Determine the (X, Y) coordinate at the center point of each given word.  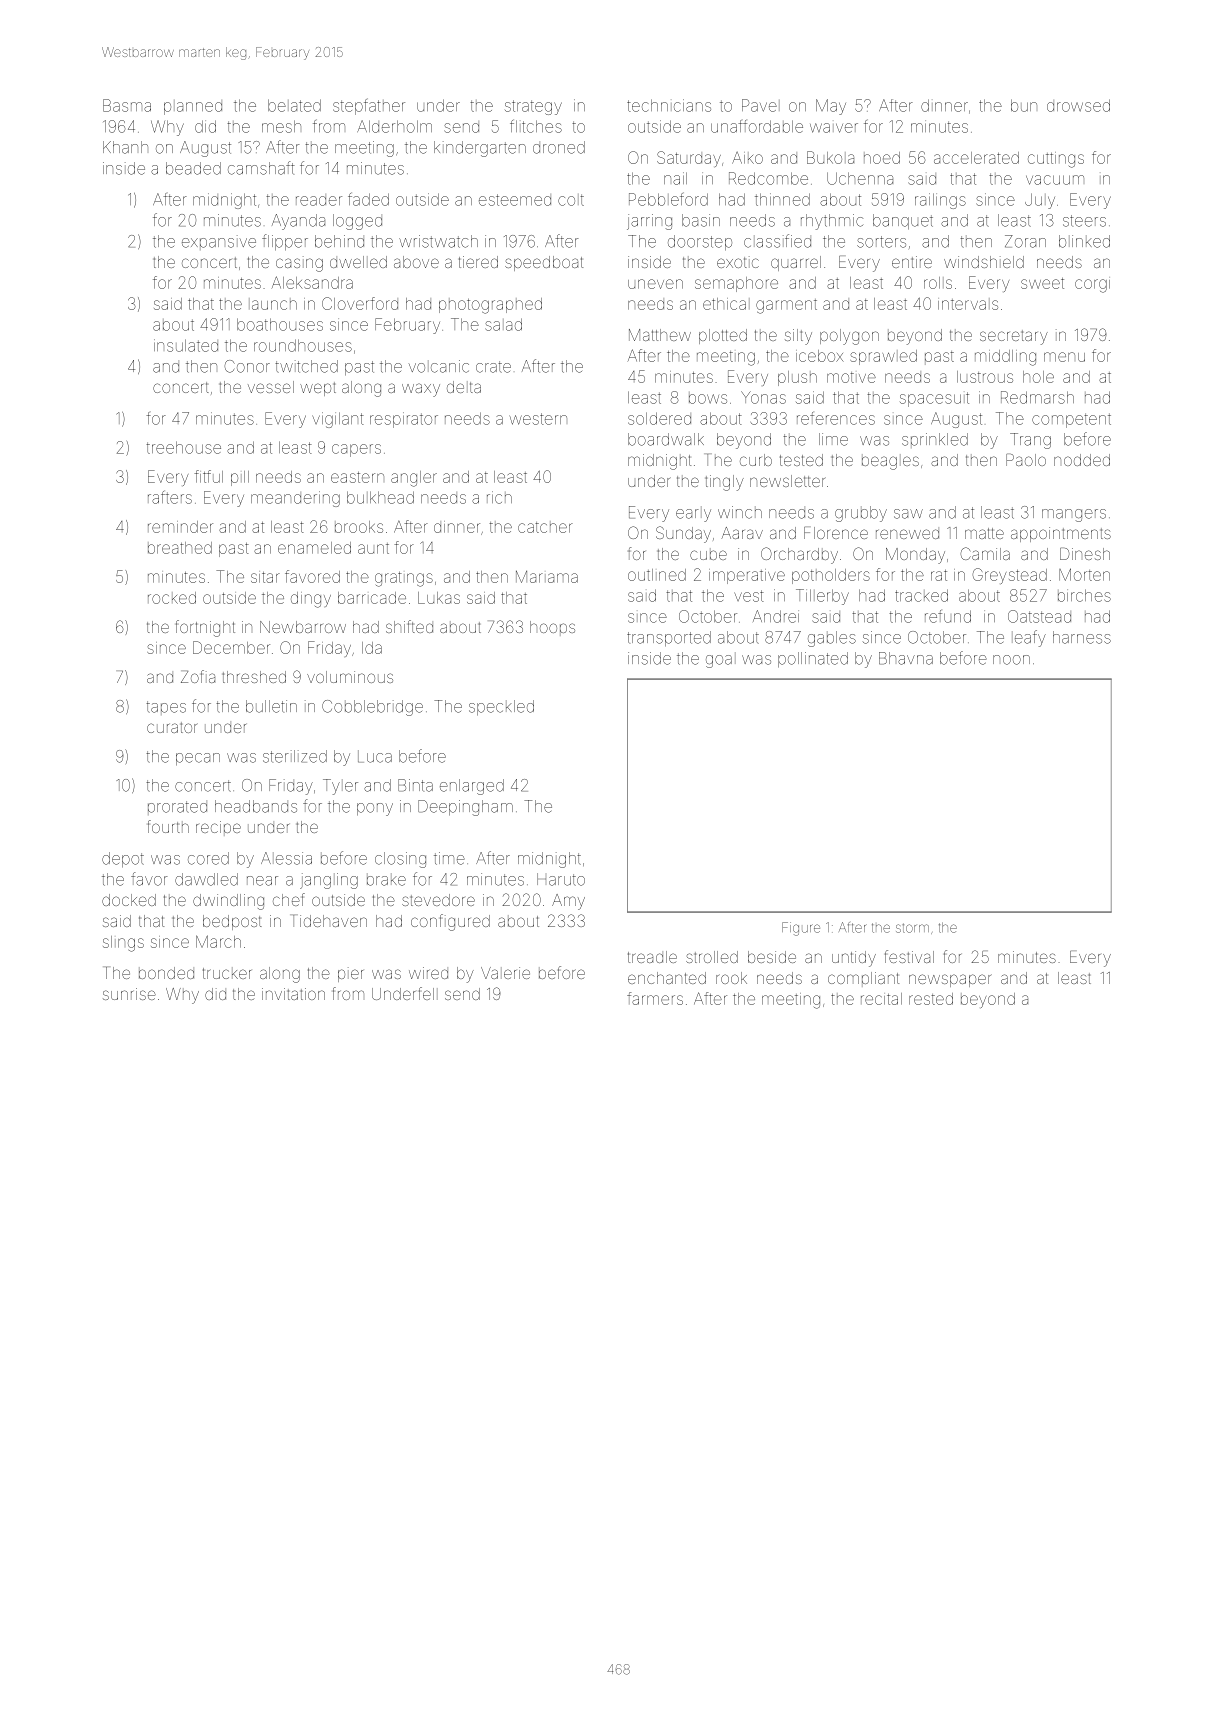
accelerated (976, 158)
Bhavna (906, 658)
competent (1071, 420)
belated (294, 105)
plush (797, 378)
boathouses (280, 324)
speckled (501, 708)
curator (172, 727)
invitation (293, 994)
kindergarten (480, 149)
